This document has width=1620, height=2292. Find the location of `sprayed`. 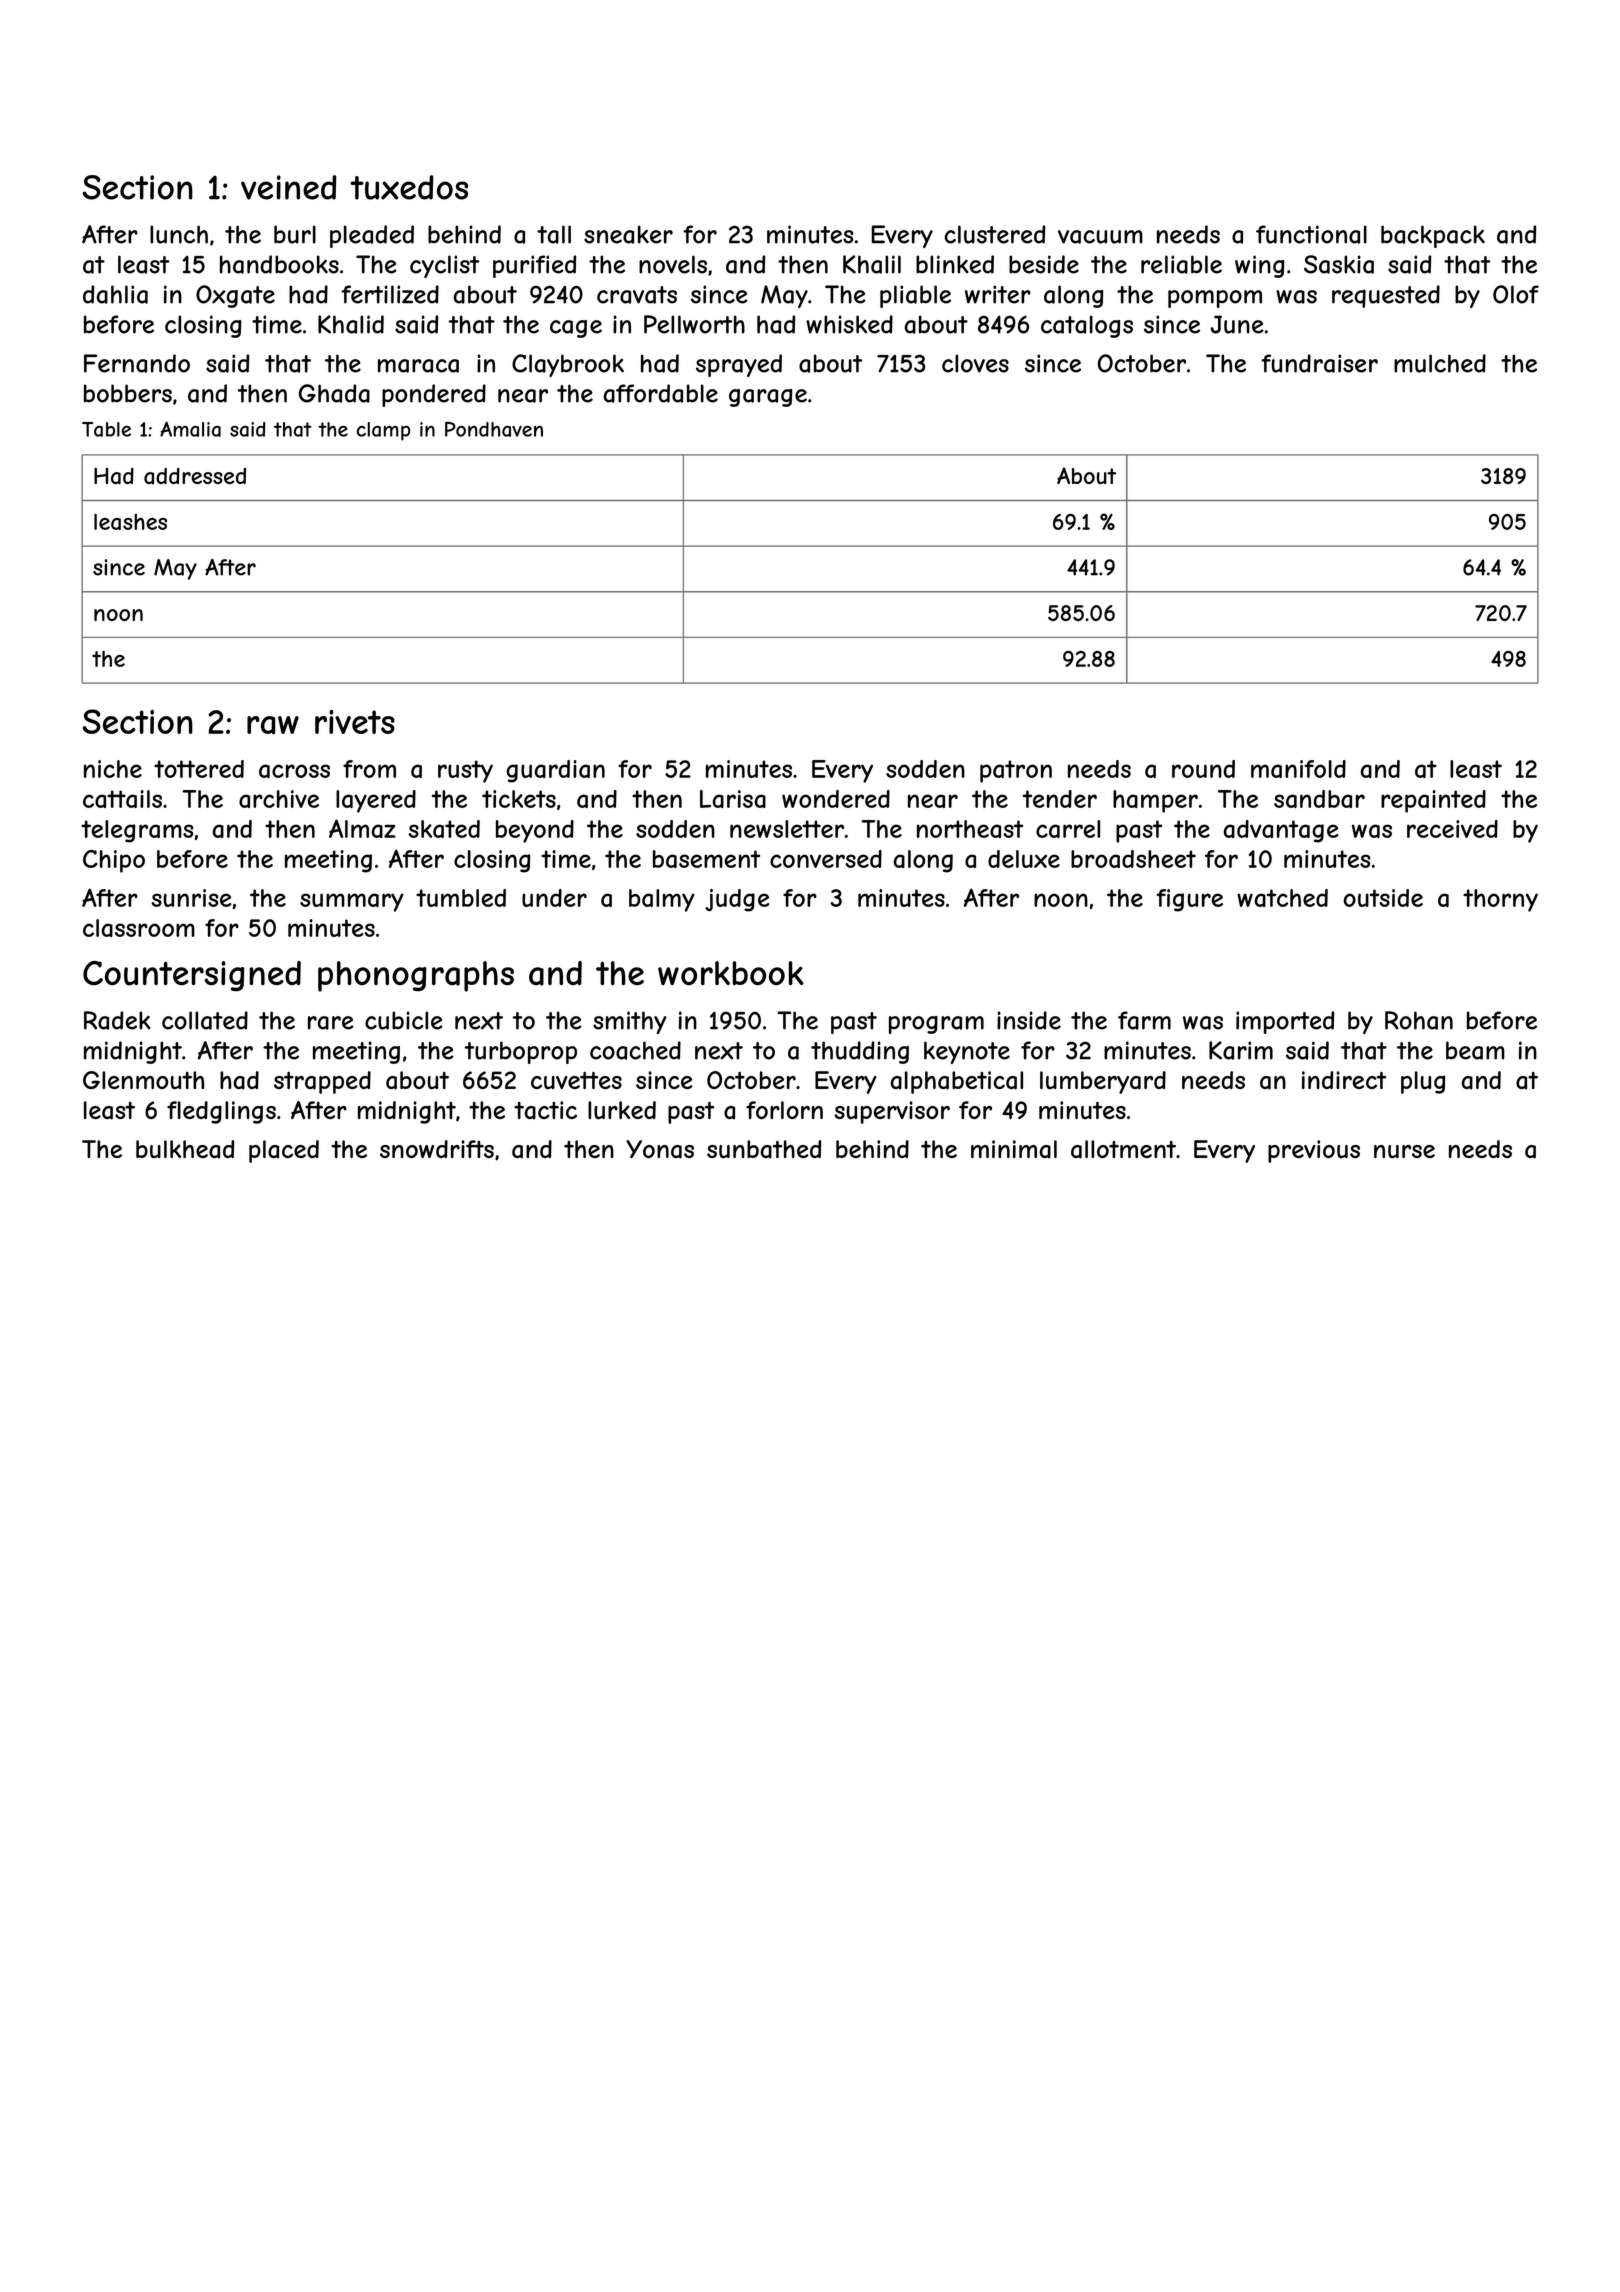

sprayed is located at coordinates (739, 365).
